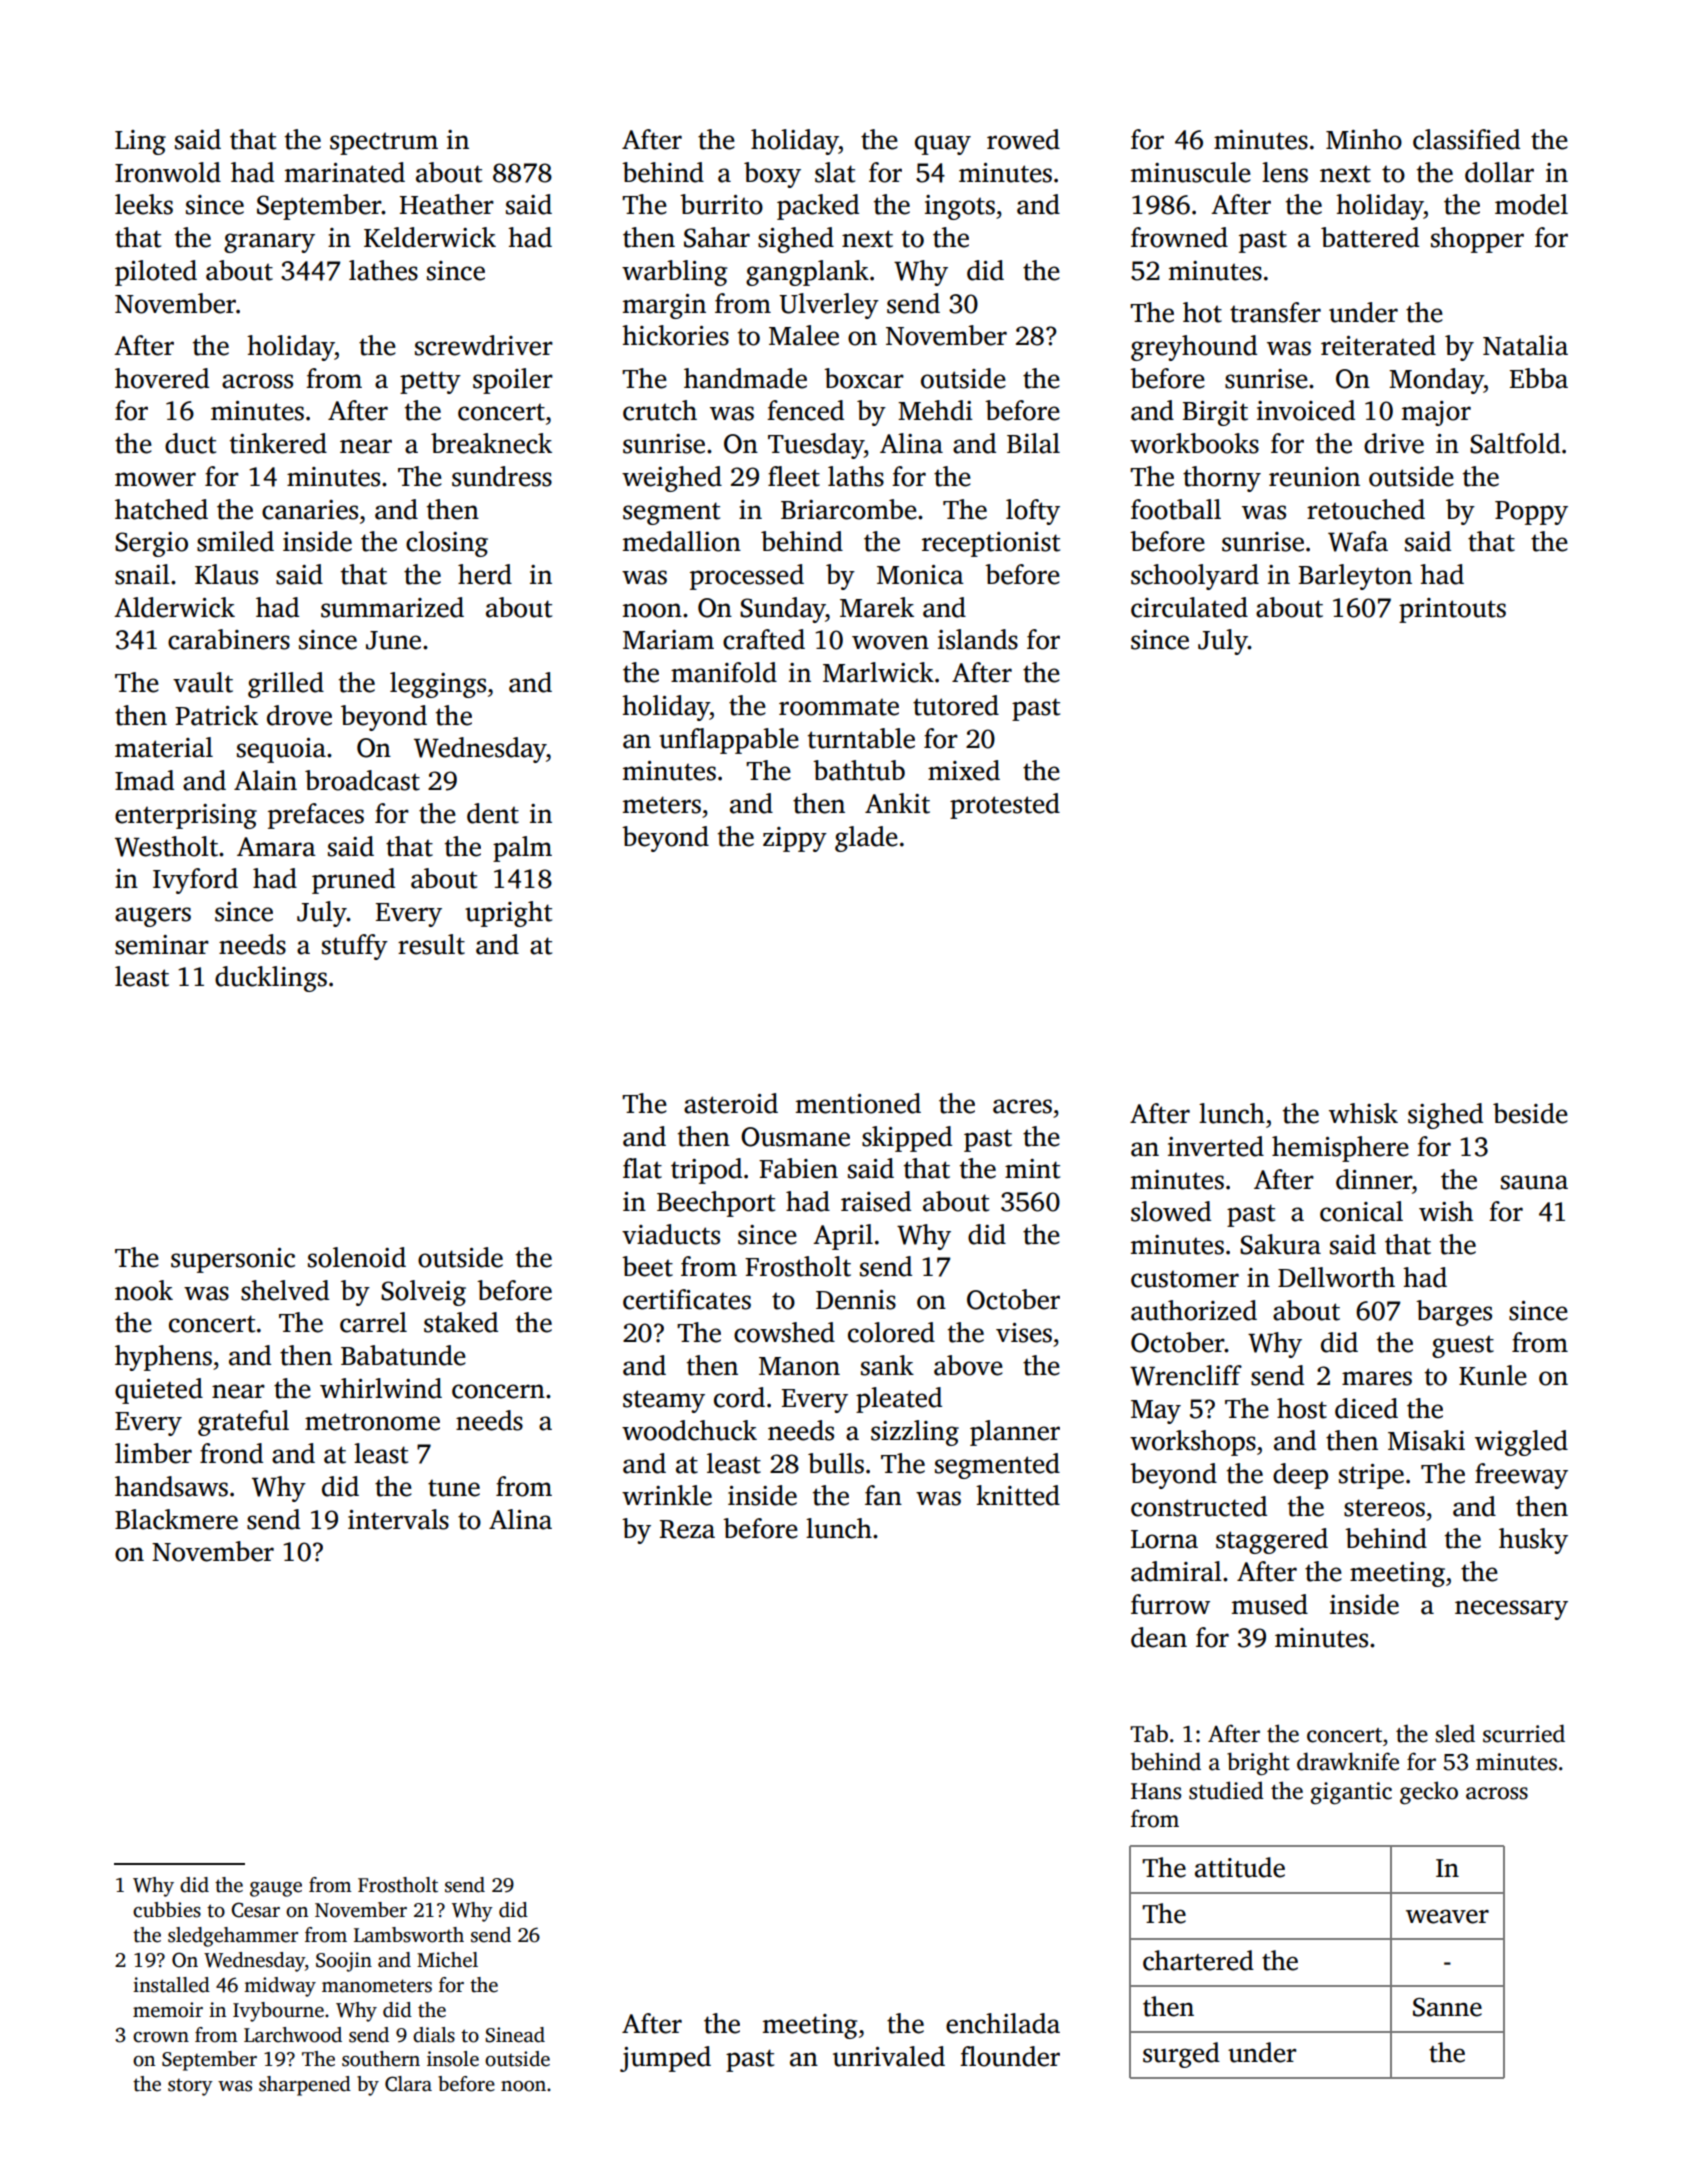 This page has width=1683, height=2178. Describe the element at coordinates (168, 172) in the page. I see `Ironwold` at that location.
